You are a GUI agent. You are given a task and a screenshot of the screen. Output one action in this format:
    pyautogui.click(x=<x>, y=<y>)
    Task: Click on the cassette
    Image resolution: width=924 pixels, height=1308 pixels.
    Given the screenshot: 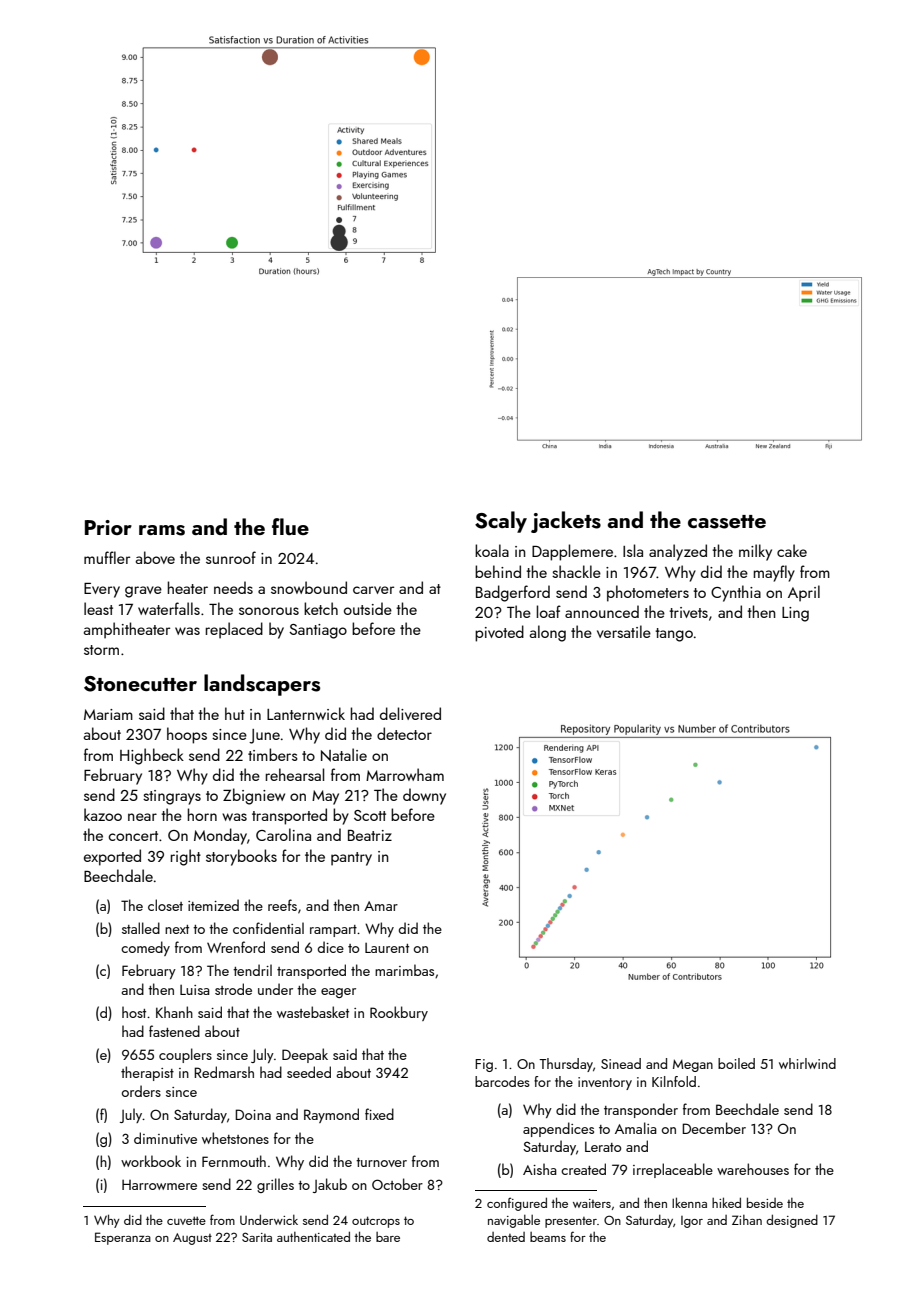 What is the action you would take?
    pyautogui.click(x=727, y=522)
